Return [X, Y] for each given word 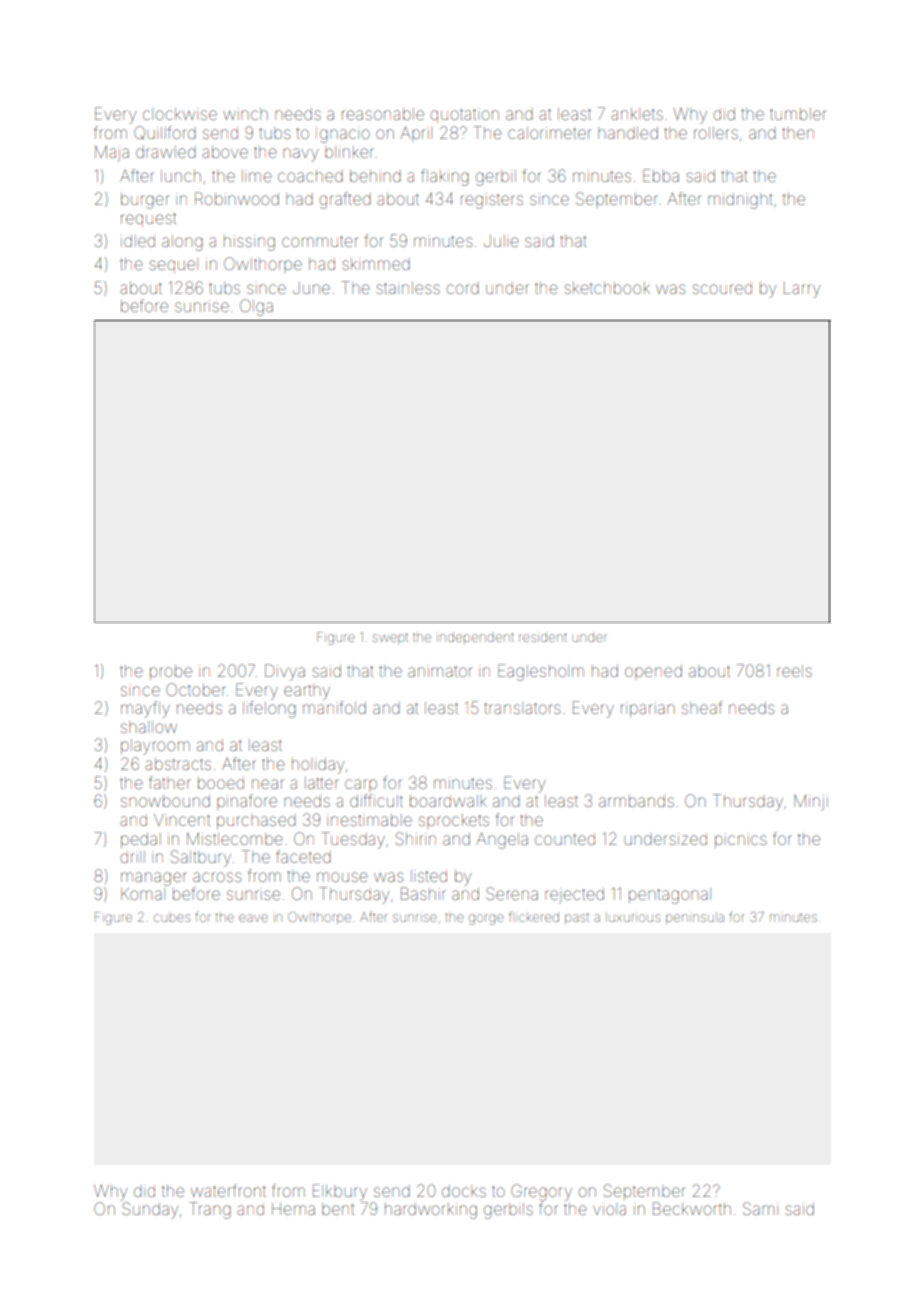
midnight [740, 201]
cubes [172, 918]
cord [463, 289]
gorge [486, 919]
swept [390, 637]
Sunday [150, 1210]
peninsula [695, 918]
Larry [802, 290]
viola [609, 1209]
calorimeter [550, 133]
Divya [285, 672]
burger [145, 201]
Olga [256, 307]
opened [653, 672]
